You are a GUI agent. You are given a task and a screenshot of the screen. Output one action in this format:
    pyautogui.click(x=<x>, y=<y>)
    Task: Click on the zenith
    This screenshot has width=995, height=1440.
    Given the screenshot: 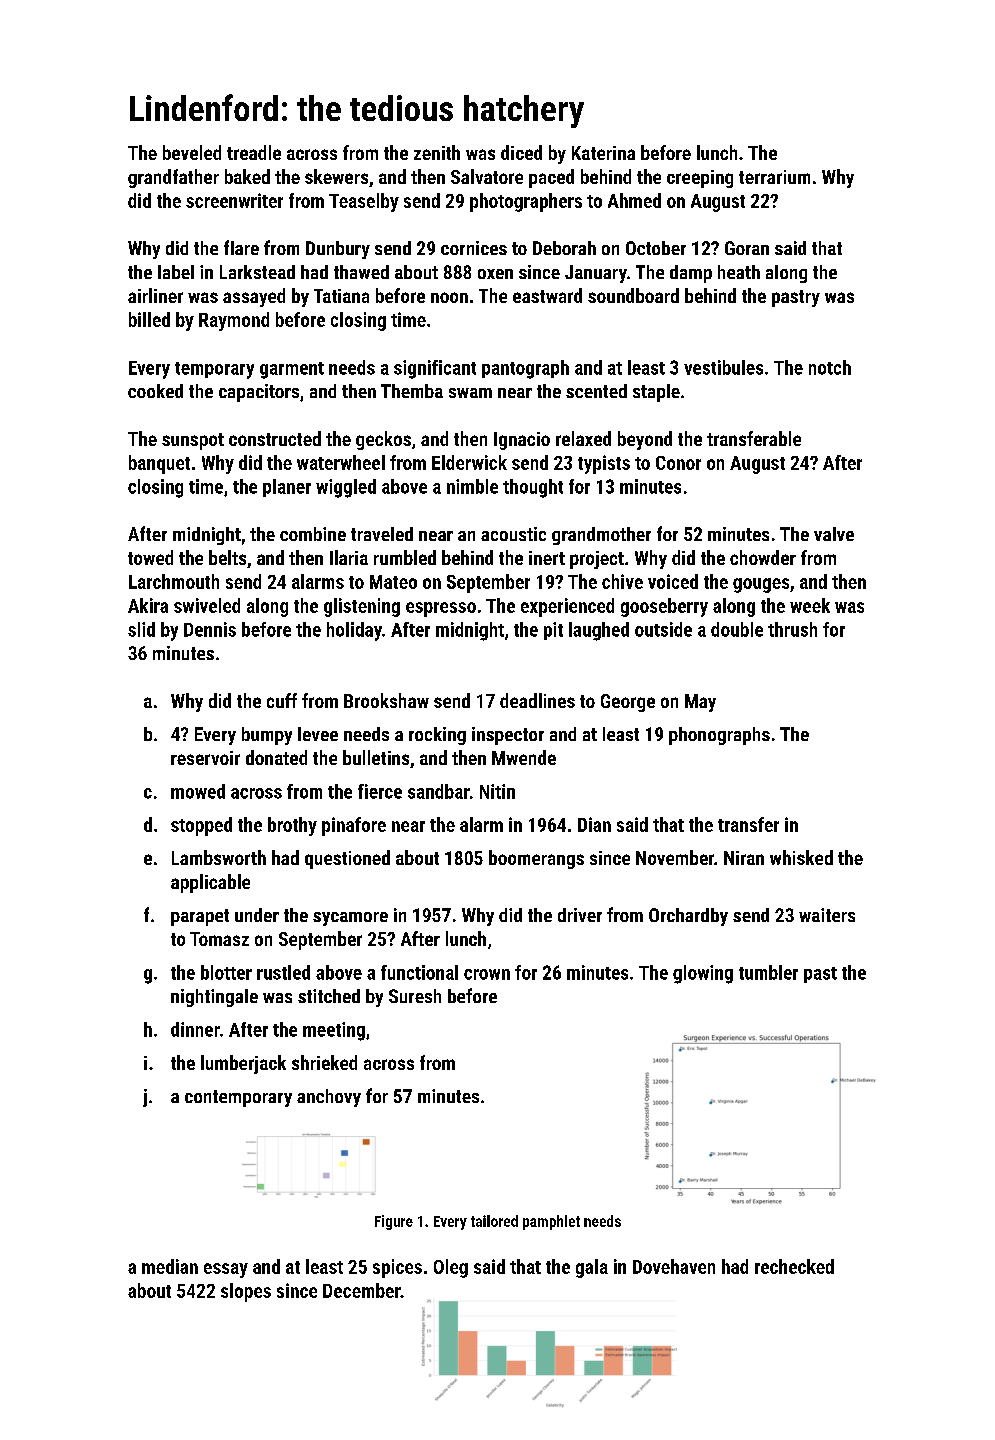 What is the action you would take?
    pyautogui.click(x=437, y=152)
